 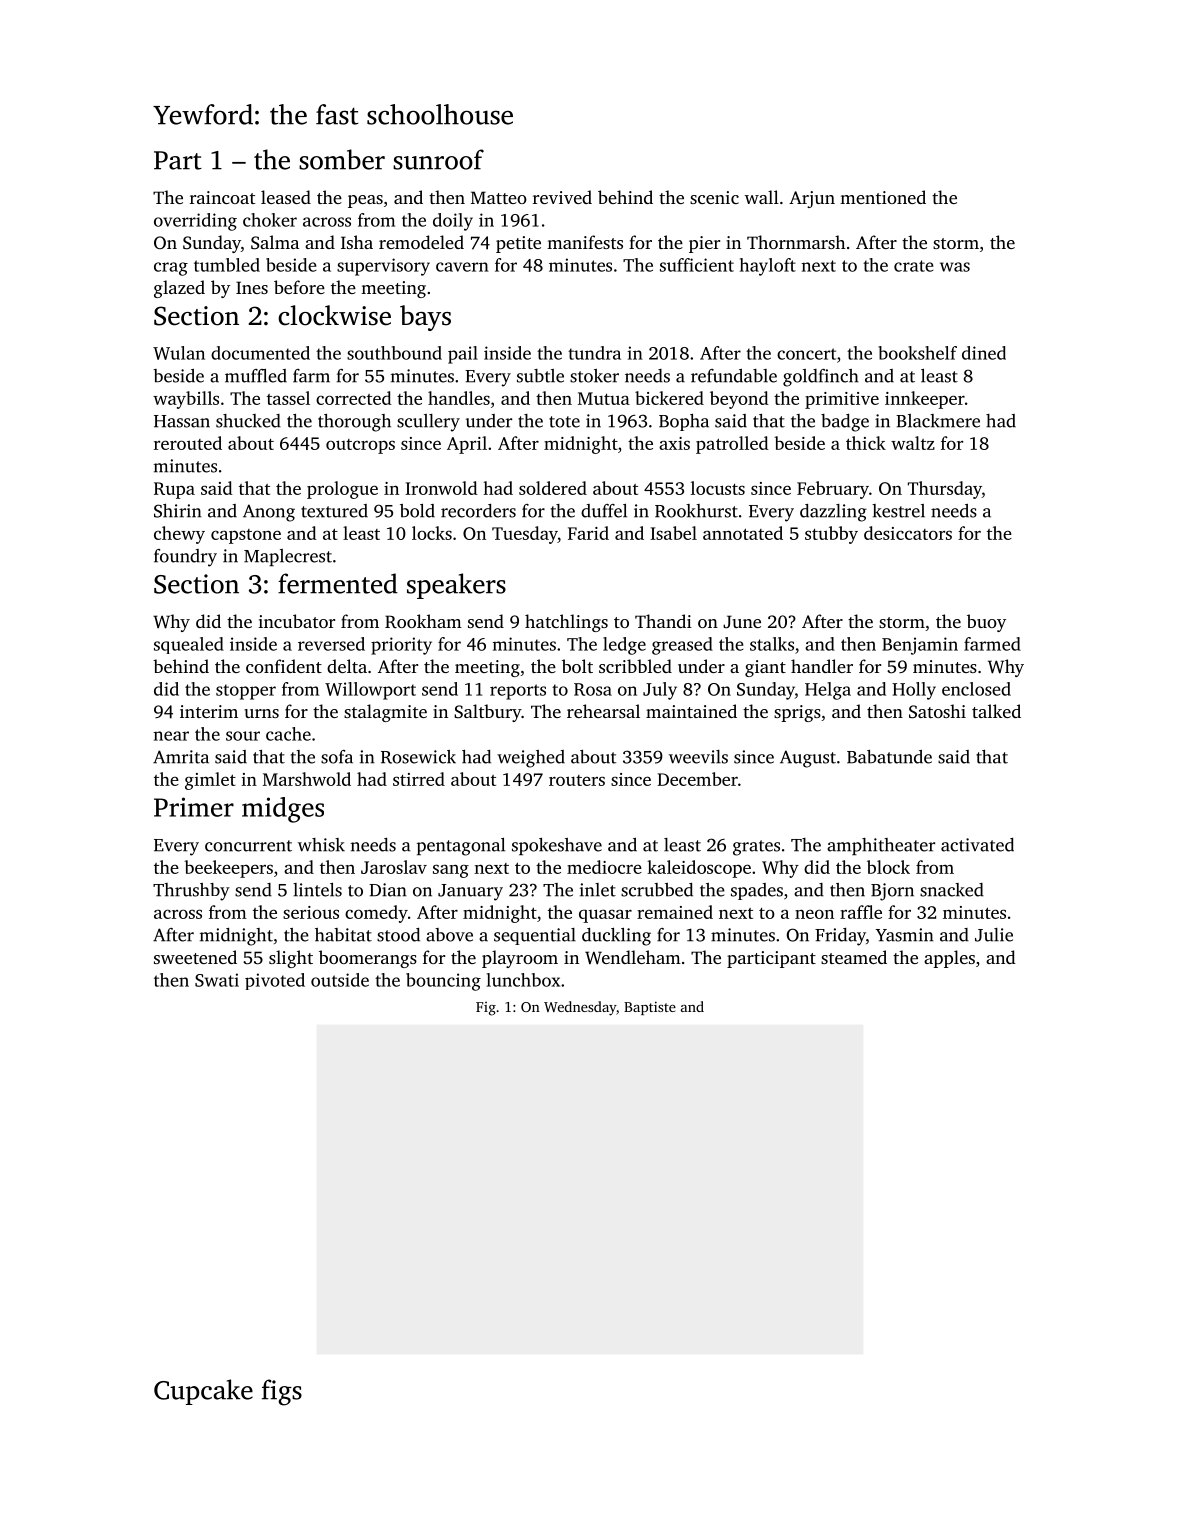 What do you see at coordinates (585, 242) in the screenshot?
I see `manifests` at bounding box center [585, 242].
